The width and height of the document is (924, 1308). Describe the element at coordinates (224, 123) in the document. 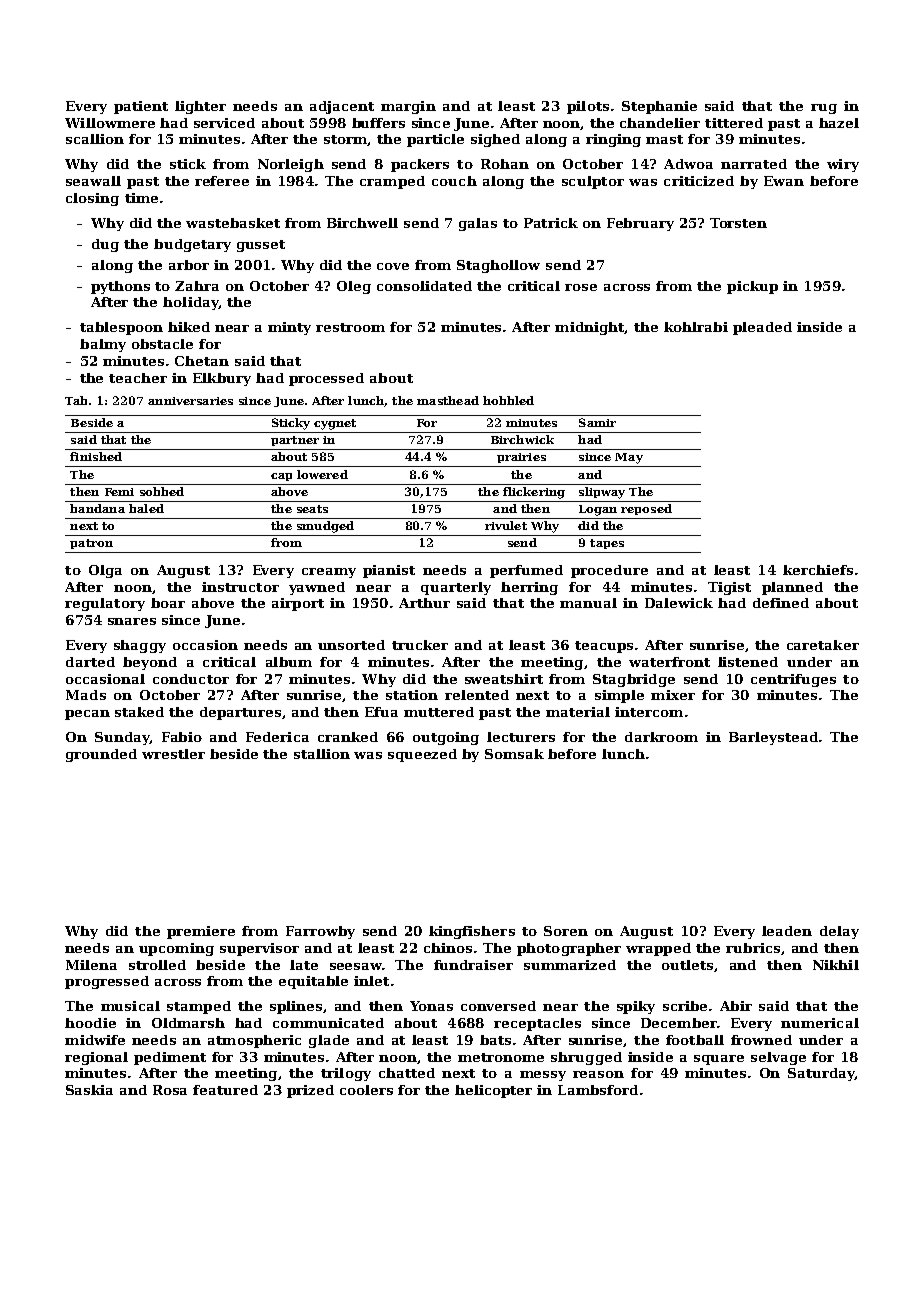

I see `serviced` at that location.
